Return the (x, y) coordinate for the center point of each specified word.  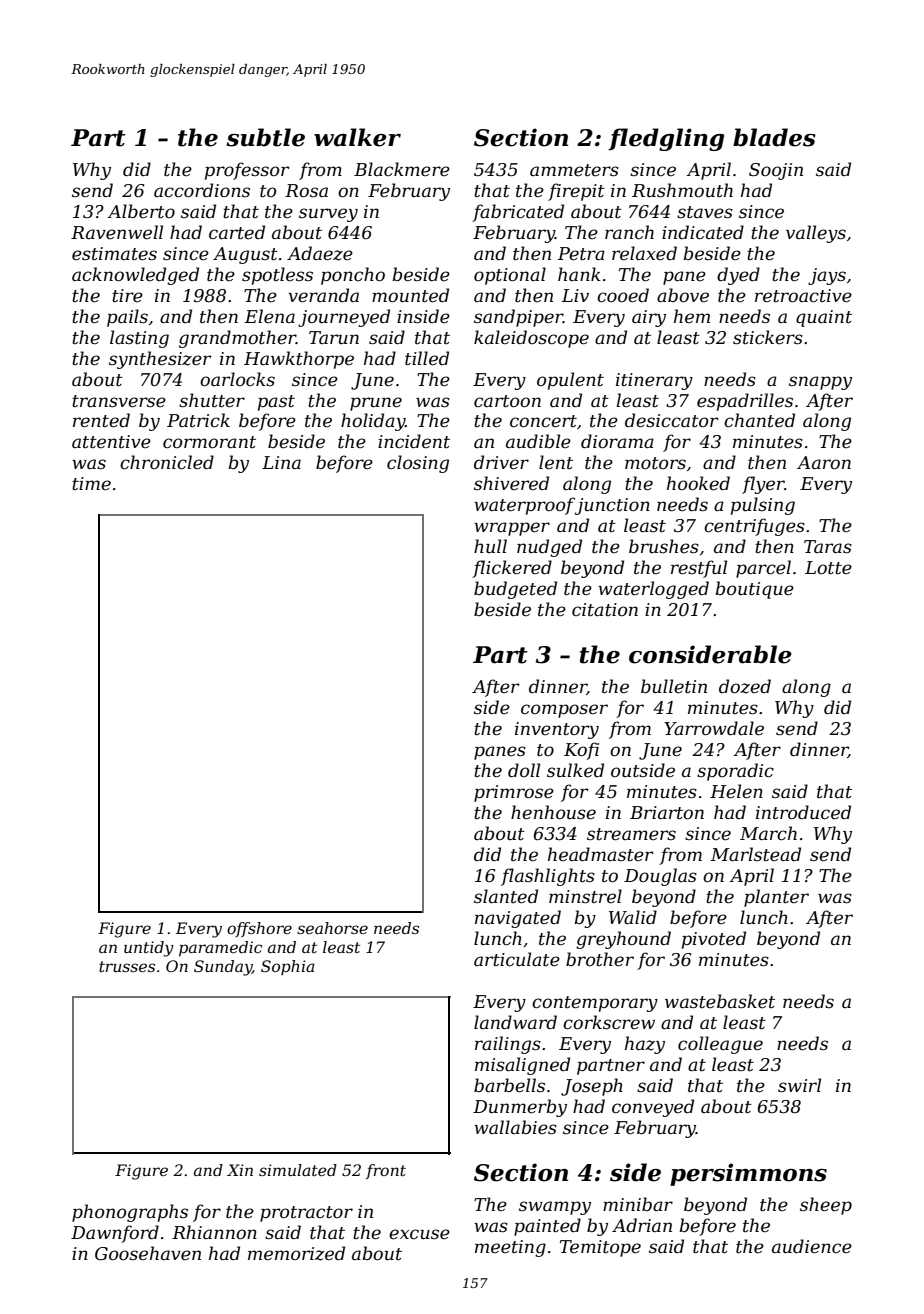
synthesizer (160, 360)
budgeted (515, 590)
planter (776, 898)
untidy (149, 949)
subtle (265, 137)
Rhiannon (214, 1232)
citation (605, 609)
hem (692, 316)
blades (774, 137)
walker (357, 137)
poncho (353, 276)
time (91, 484)
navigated (518, 919)
